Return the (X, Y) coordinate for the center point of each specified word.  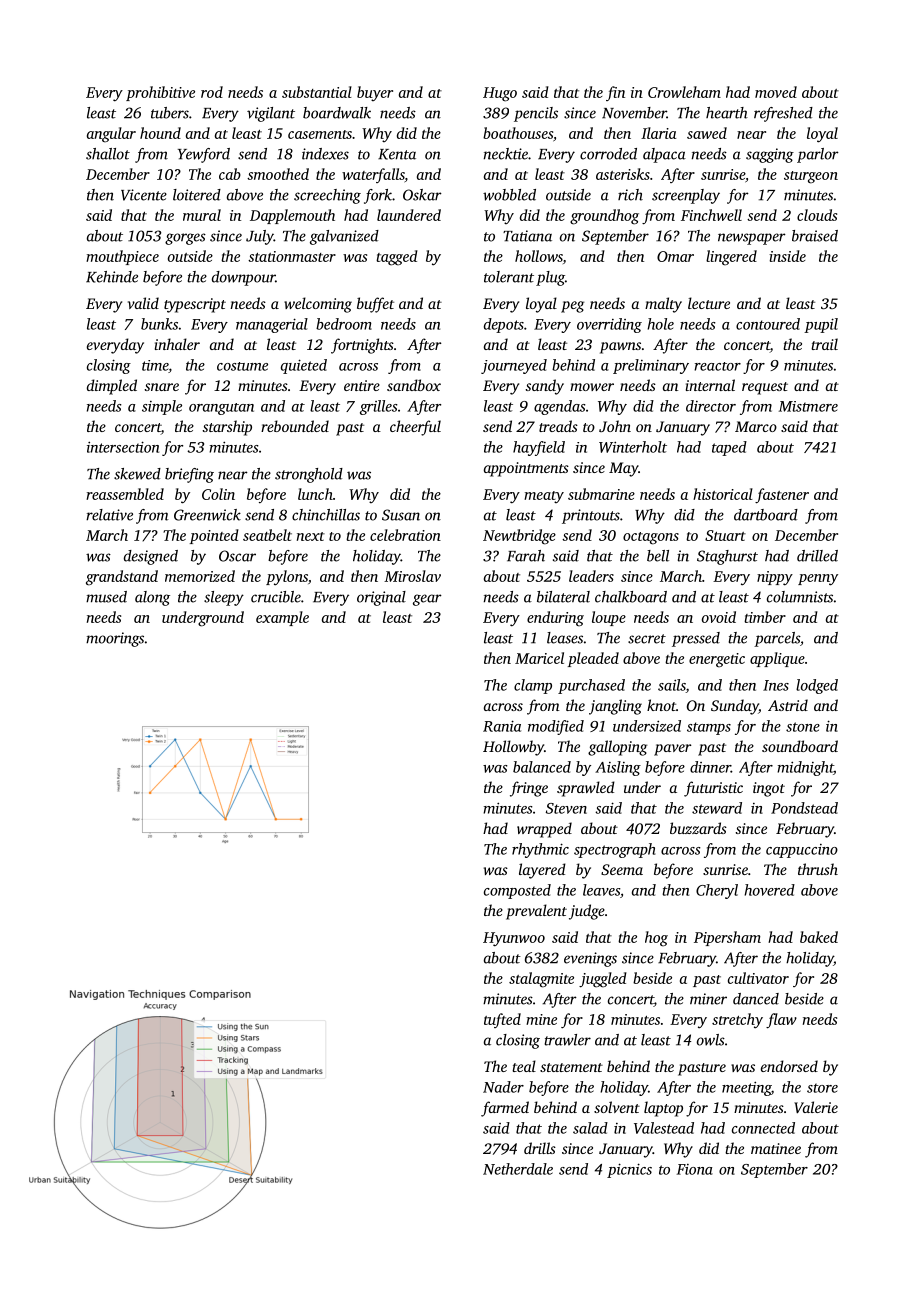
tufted (502, 1020)
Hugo (500, 94)
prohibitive (160, 93)
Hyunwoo (514, 939)
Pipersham (727, 938)
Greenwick (207, 515)
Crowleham (684, 92)
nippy (775, 578)
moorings (115, 639)
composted (517, 891)
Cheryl (717, 891)
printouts (591, 516)
